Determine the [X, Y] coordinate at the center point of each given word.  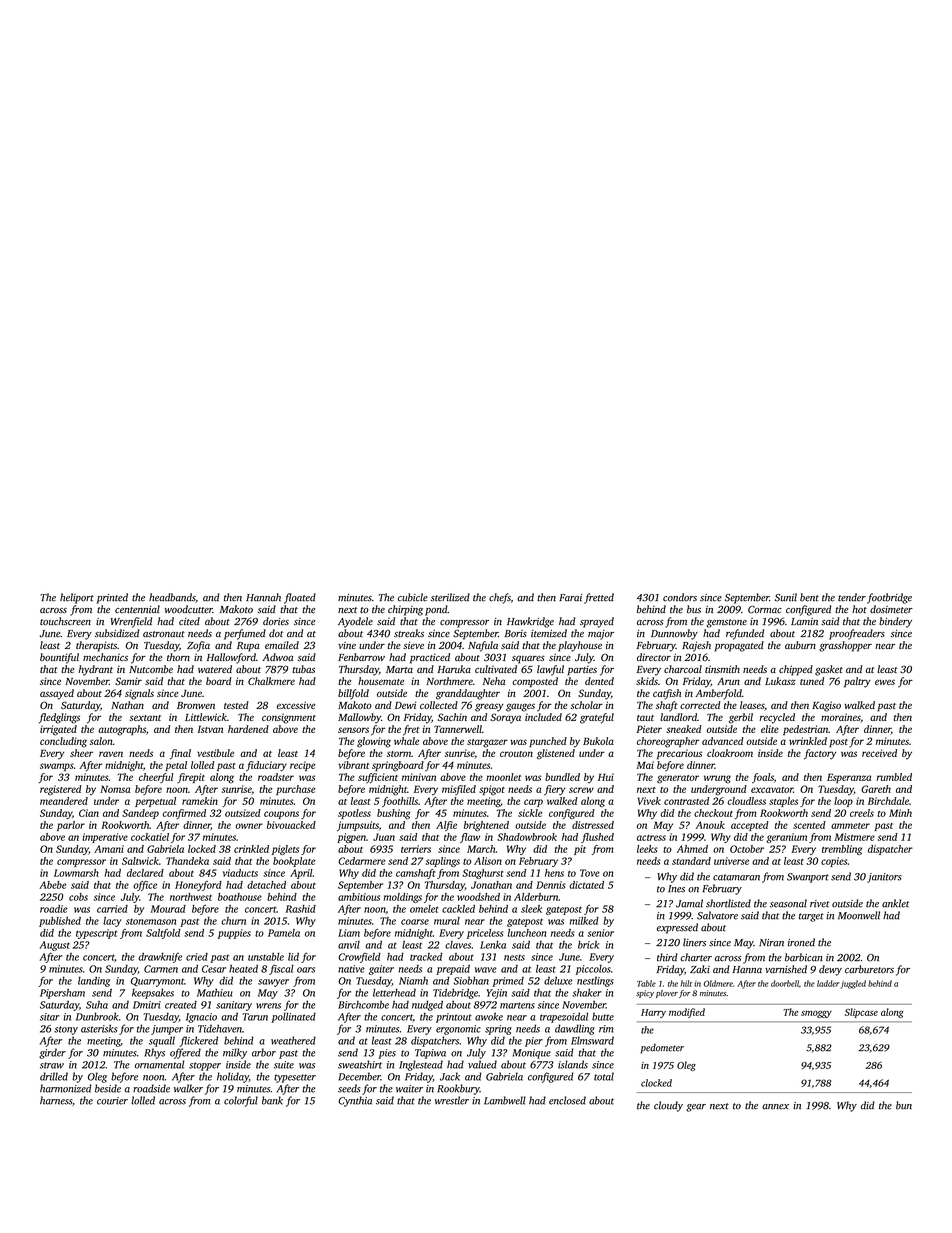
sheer [81, 753]
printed [112, 598]
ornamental [159, 1064]
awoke [489, 1016]
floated [300, 598]
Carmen [161, 969]
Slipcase [861, 1013]
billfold [353, 694]
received [879, 753]
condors [680, 597]
